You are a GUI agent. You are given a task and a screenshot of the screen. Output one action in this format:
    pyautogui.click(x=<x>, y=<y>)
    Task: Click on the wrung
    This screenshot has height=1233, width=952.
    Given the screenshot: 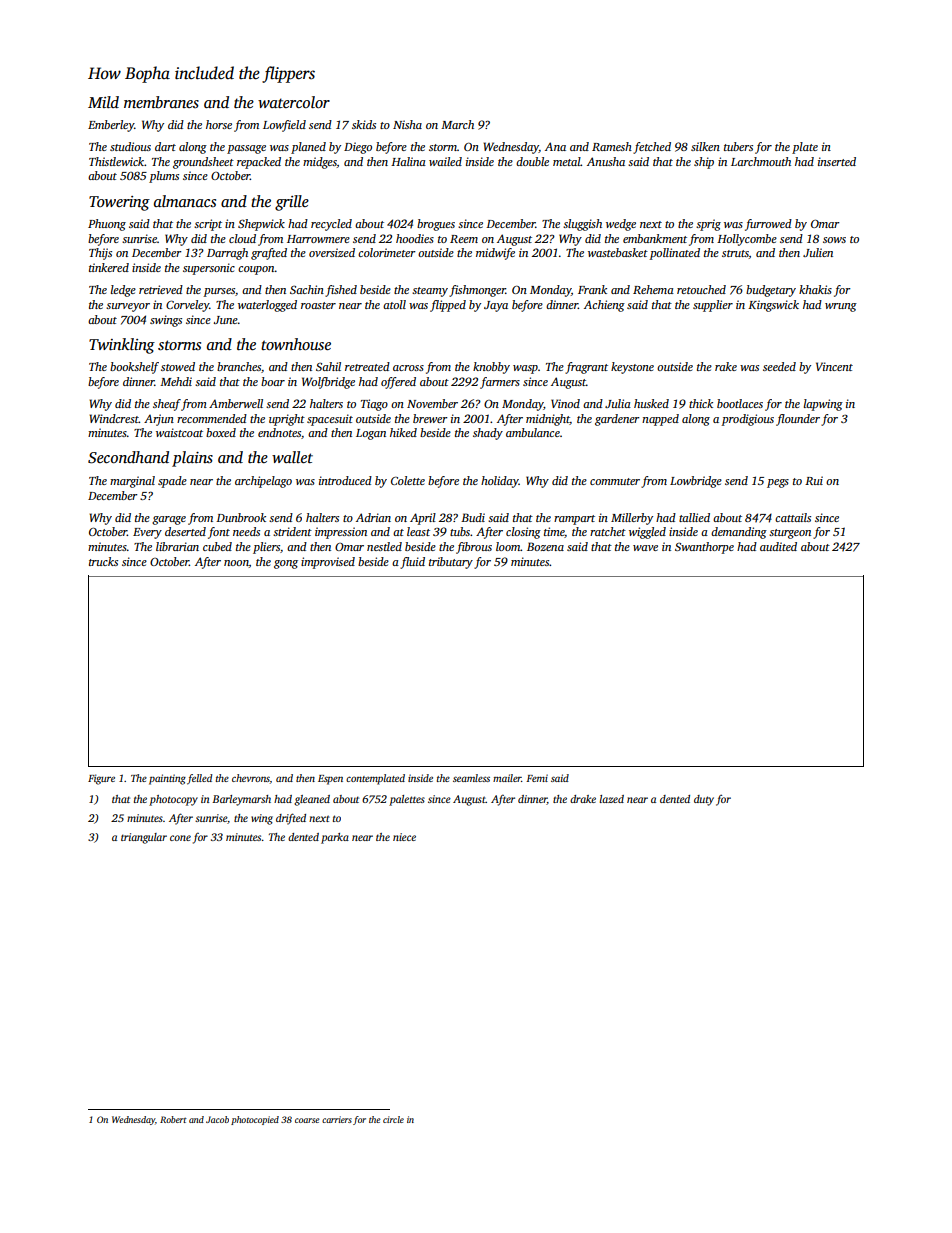 What is the action you would take?
    pyautogui.click(x=841, y=307)
